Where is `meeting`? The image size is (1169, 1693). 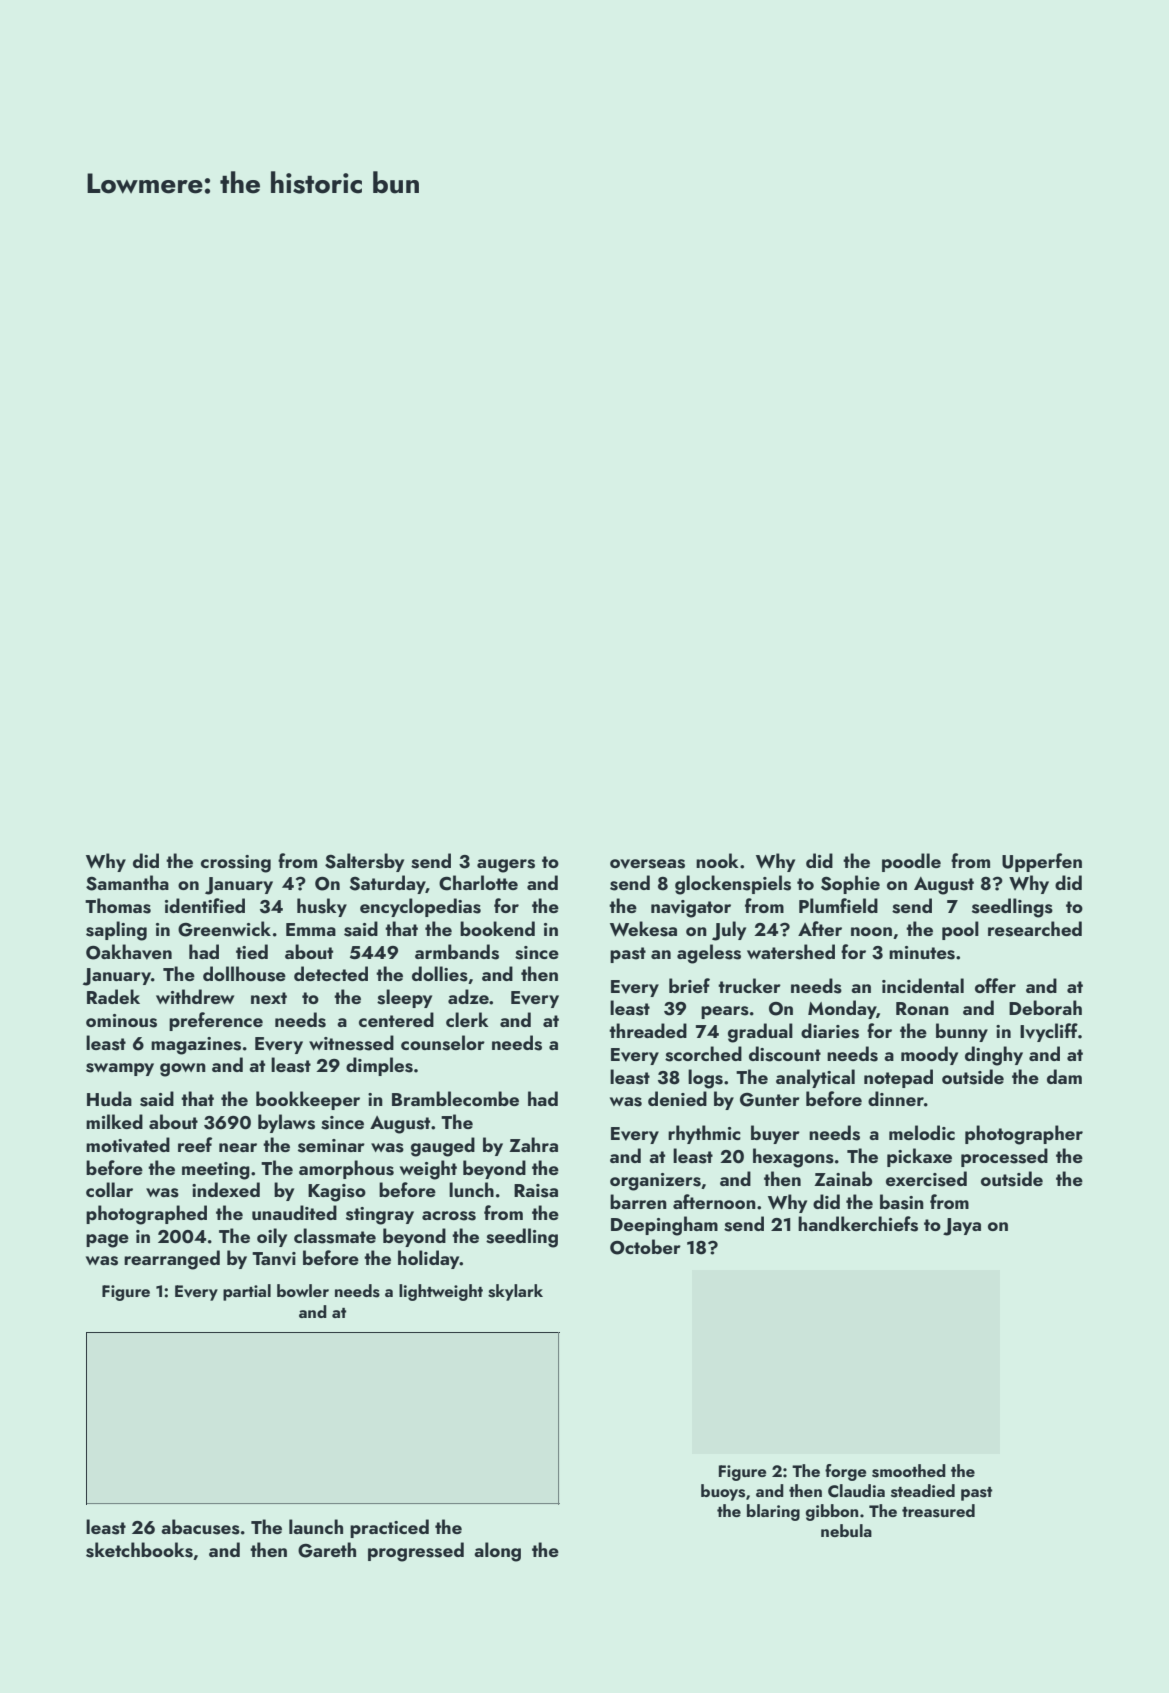
meeting is located at coordinates (216, 1171).
